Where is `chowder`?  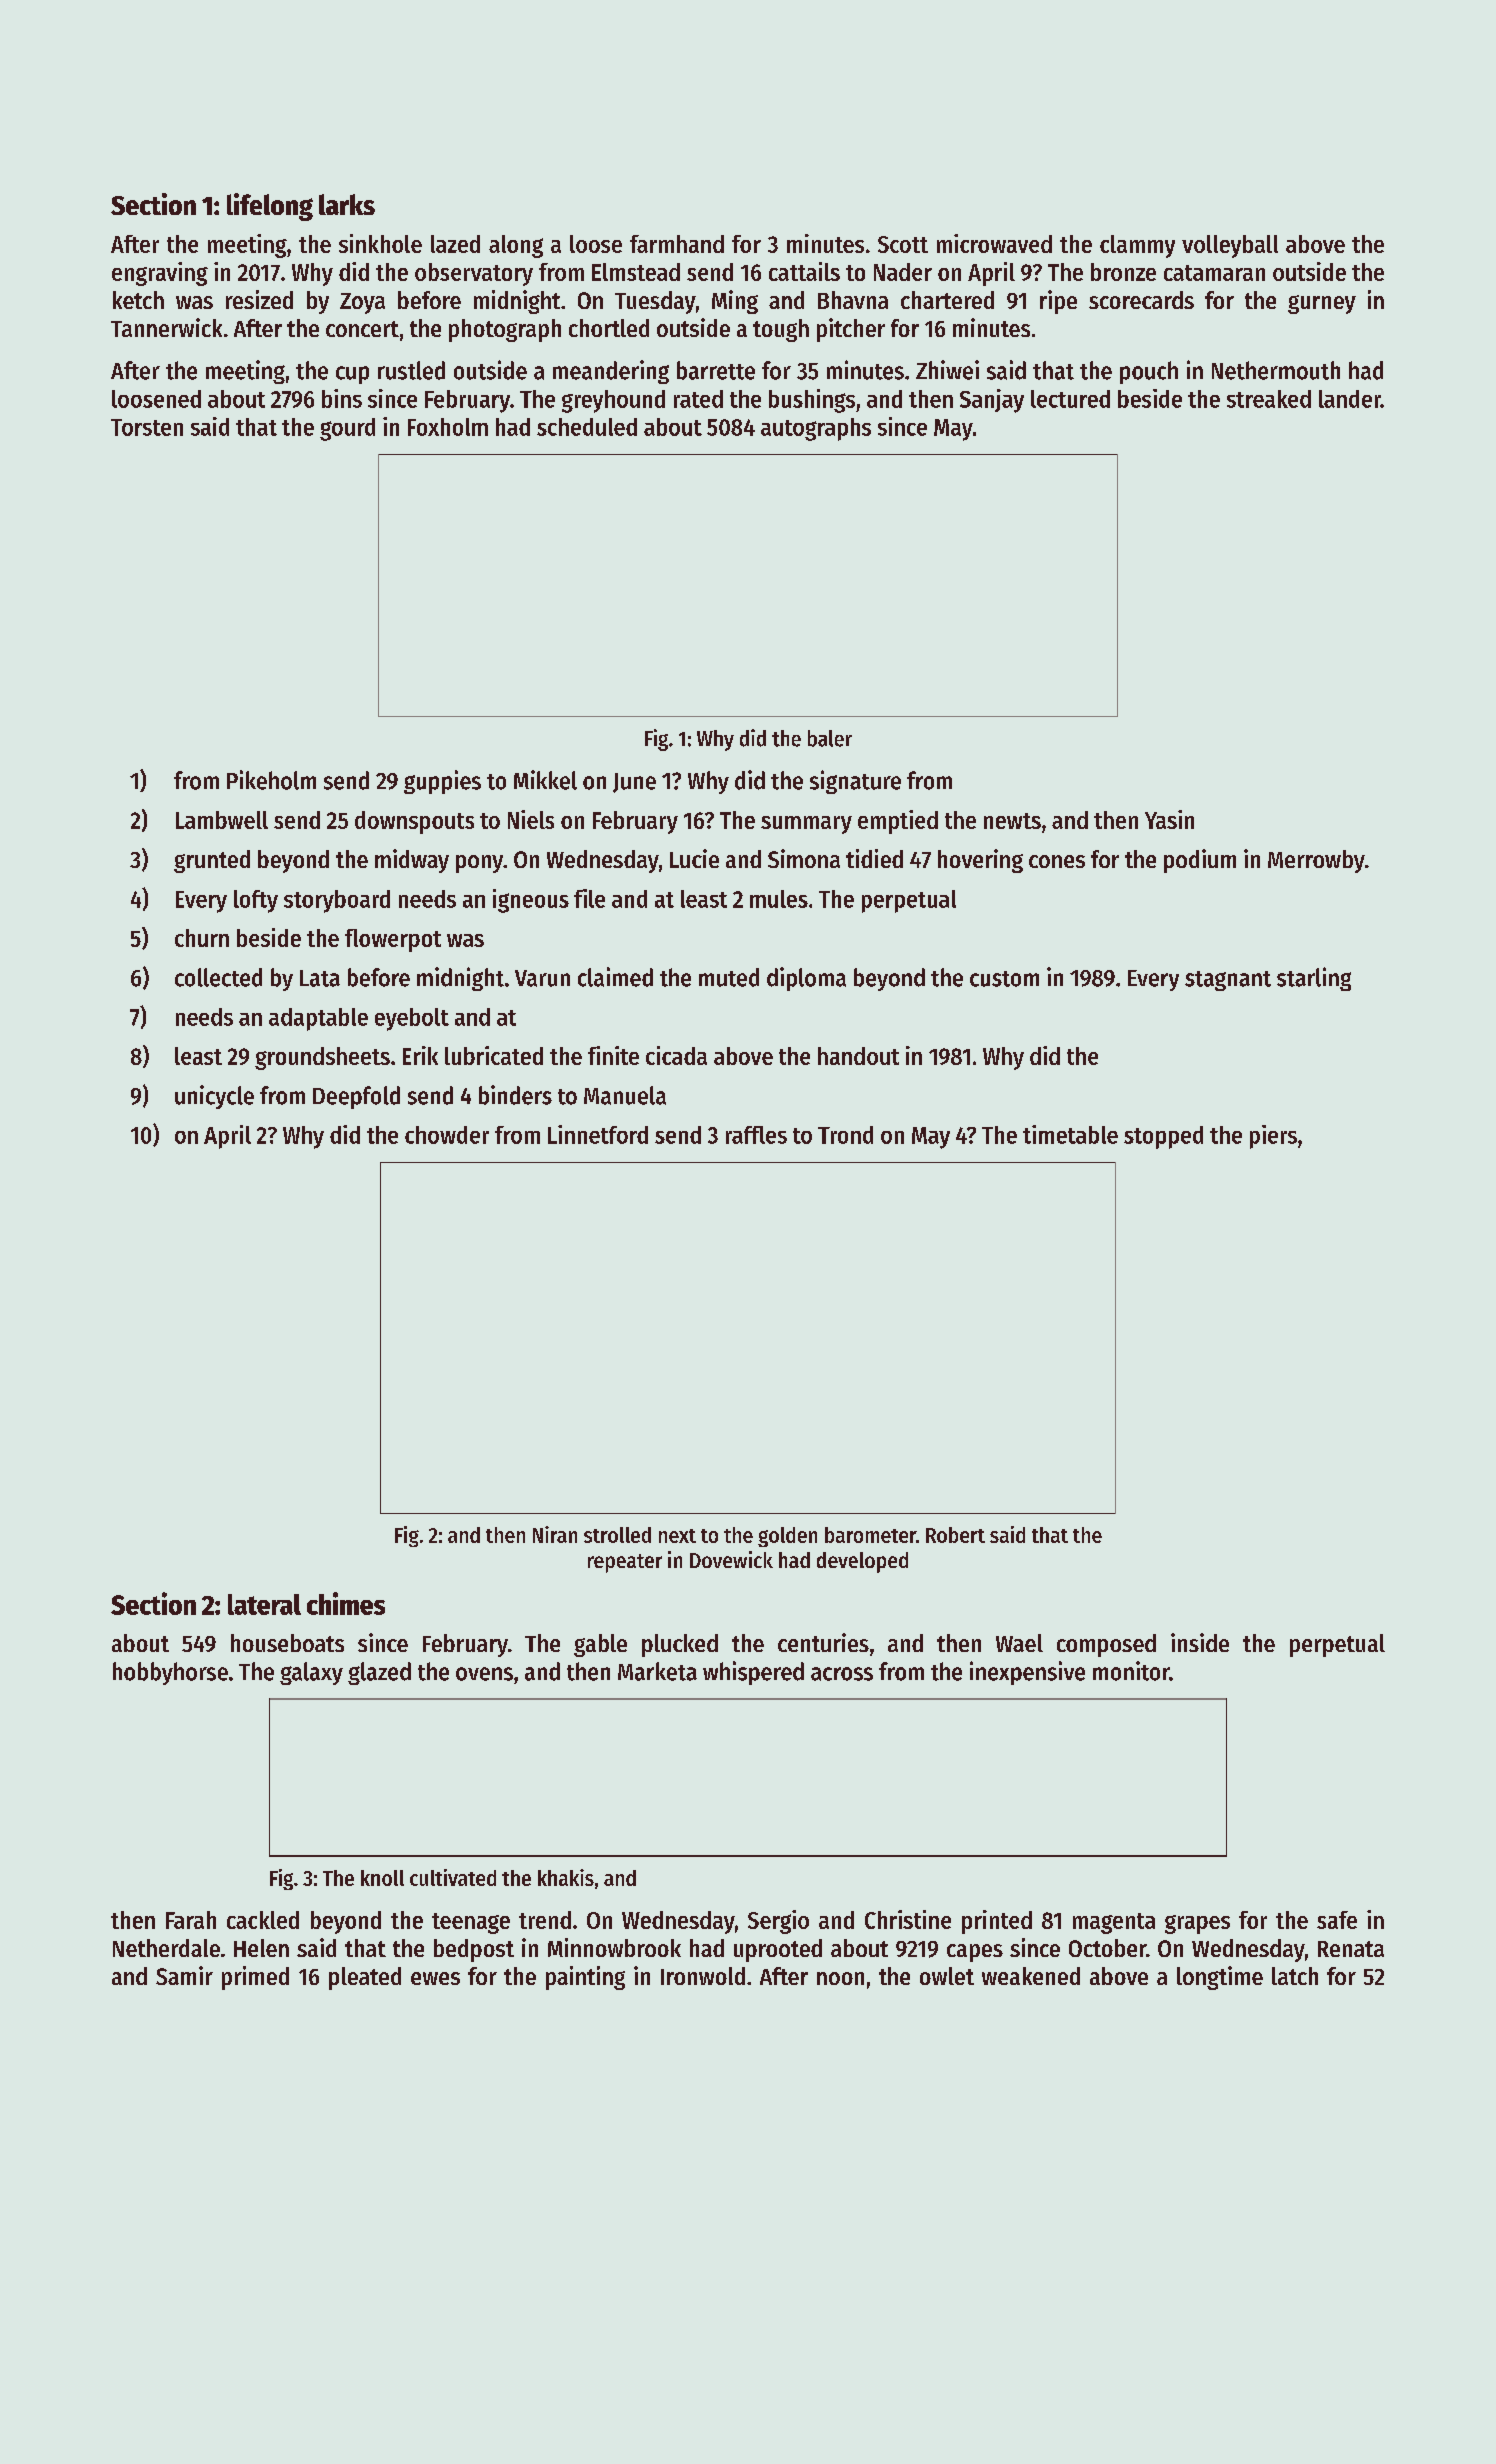 chowder is located at coordinates (447, 1135).
